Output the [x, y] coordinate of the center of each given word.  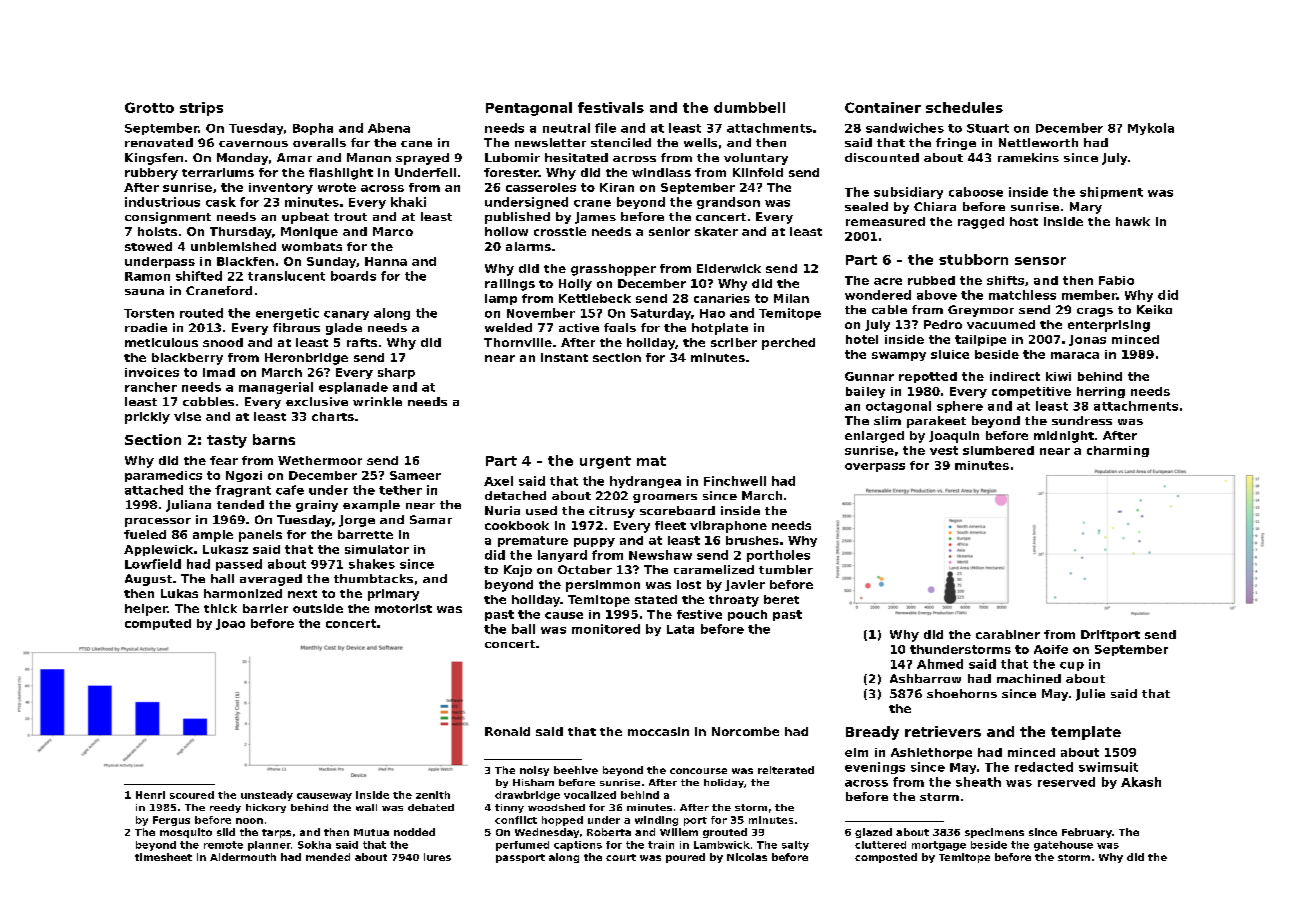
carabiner [1008, 634]
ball [523, 629]
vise [187, 416]
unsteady [267, 796]
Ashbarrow [925, 678]
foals [620, 327]
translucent [286, 276]
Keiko [1154, 309]
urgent [605, 462]
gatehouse [1063, 846]
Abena [389, 128]
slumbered [998, 450]
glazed [873, 833]
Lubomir [512, 157]
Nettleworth [1038, 142]
